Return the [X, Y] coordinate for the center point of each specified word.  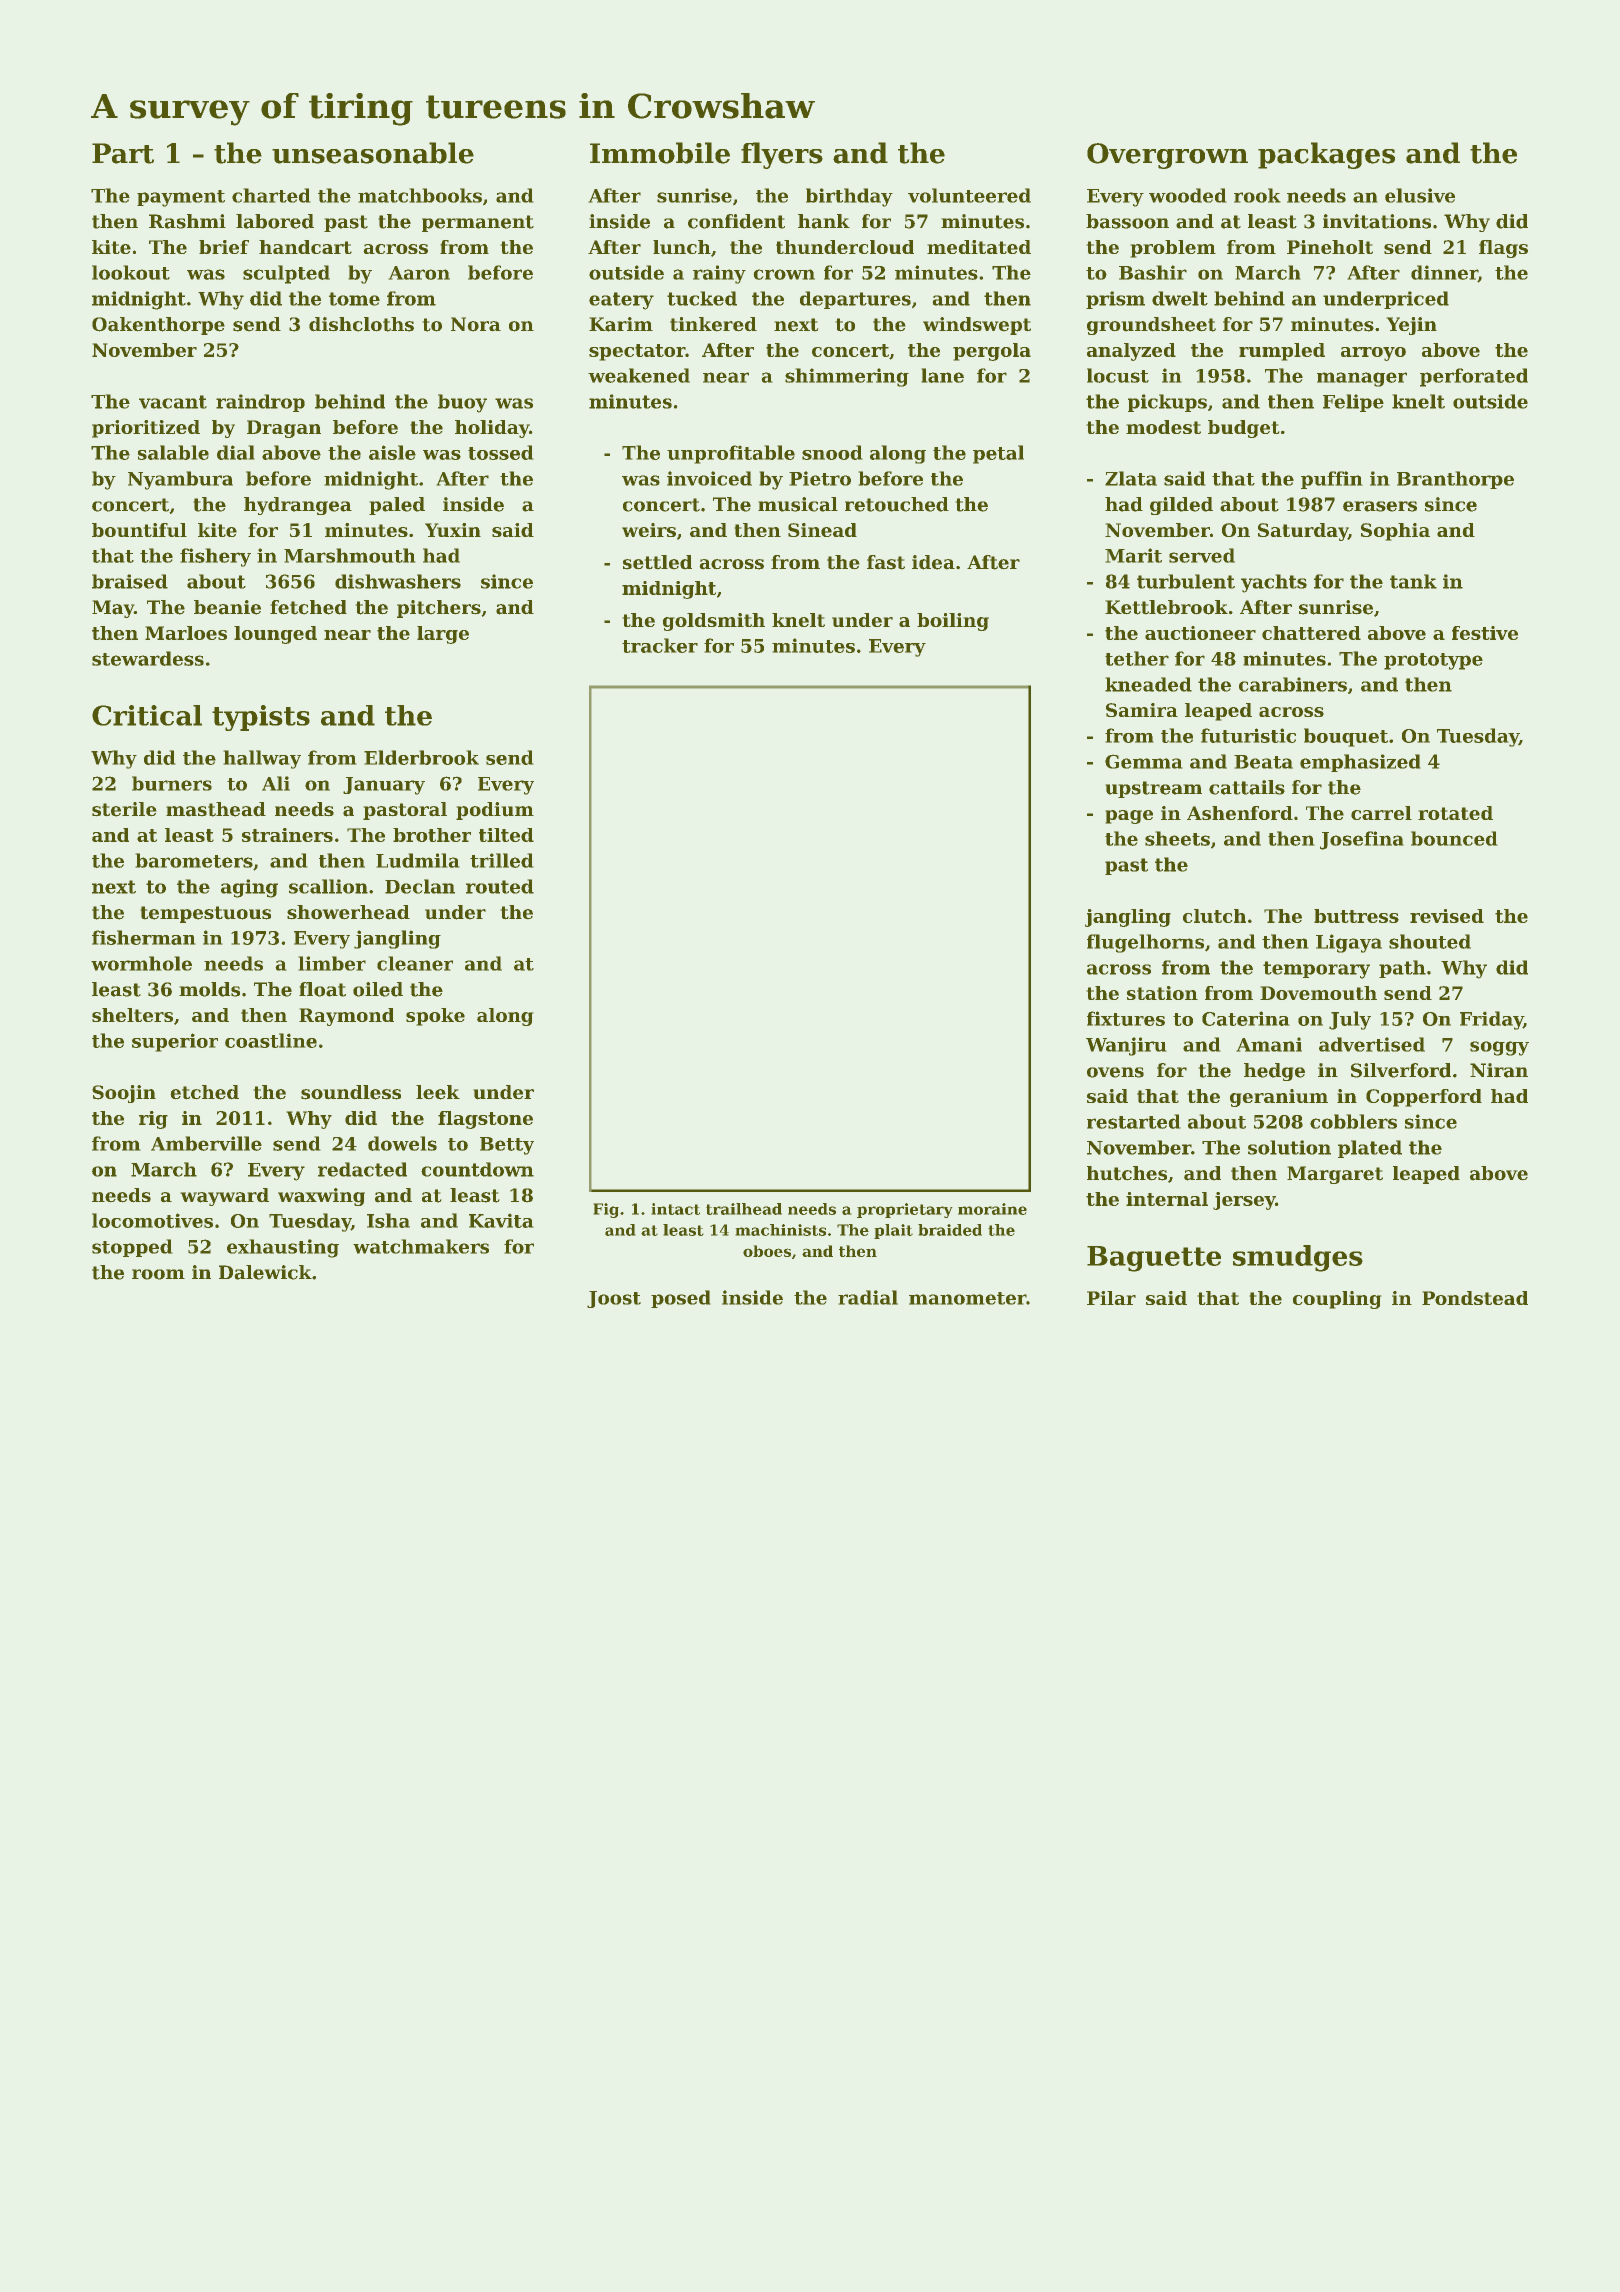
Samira [1142, 710]
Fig [606, 1210]
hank [824, 221]
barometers [194, 860]
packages [1326, 155]
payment [181, 198]
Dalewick [265, 1272]
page [1129, 817]
